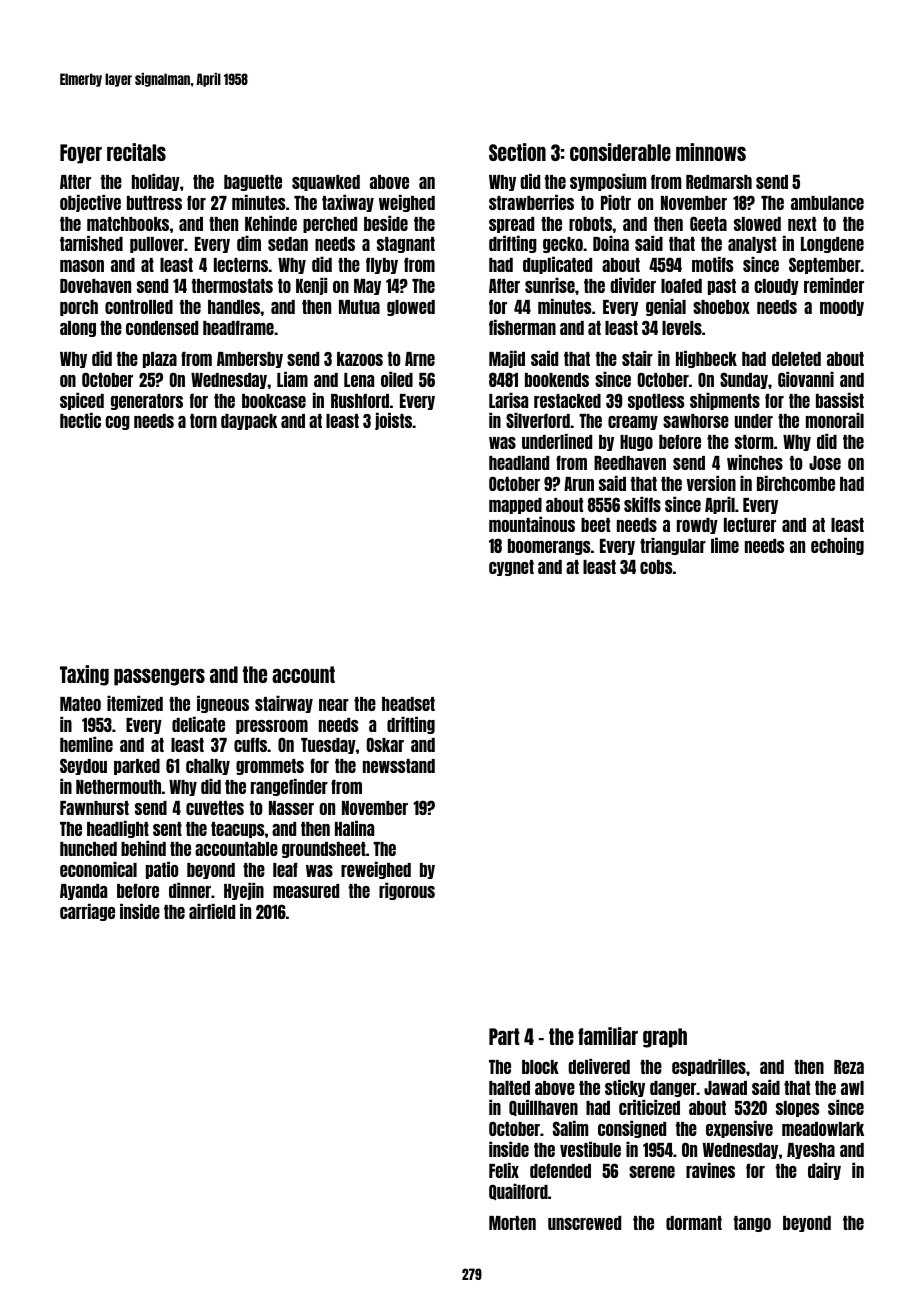  What do you see at coordinates (608, 182) in the page?
I see `symposium` at bounding box center [608, 182].
